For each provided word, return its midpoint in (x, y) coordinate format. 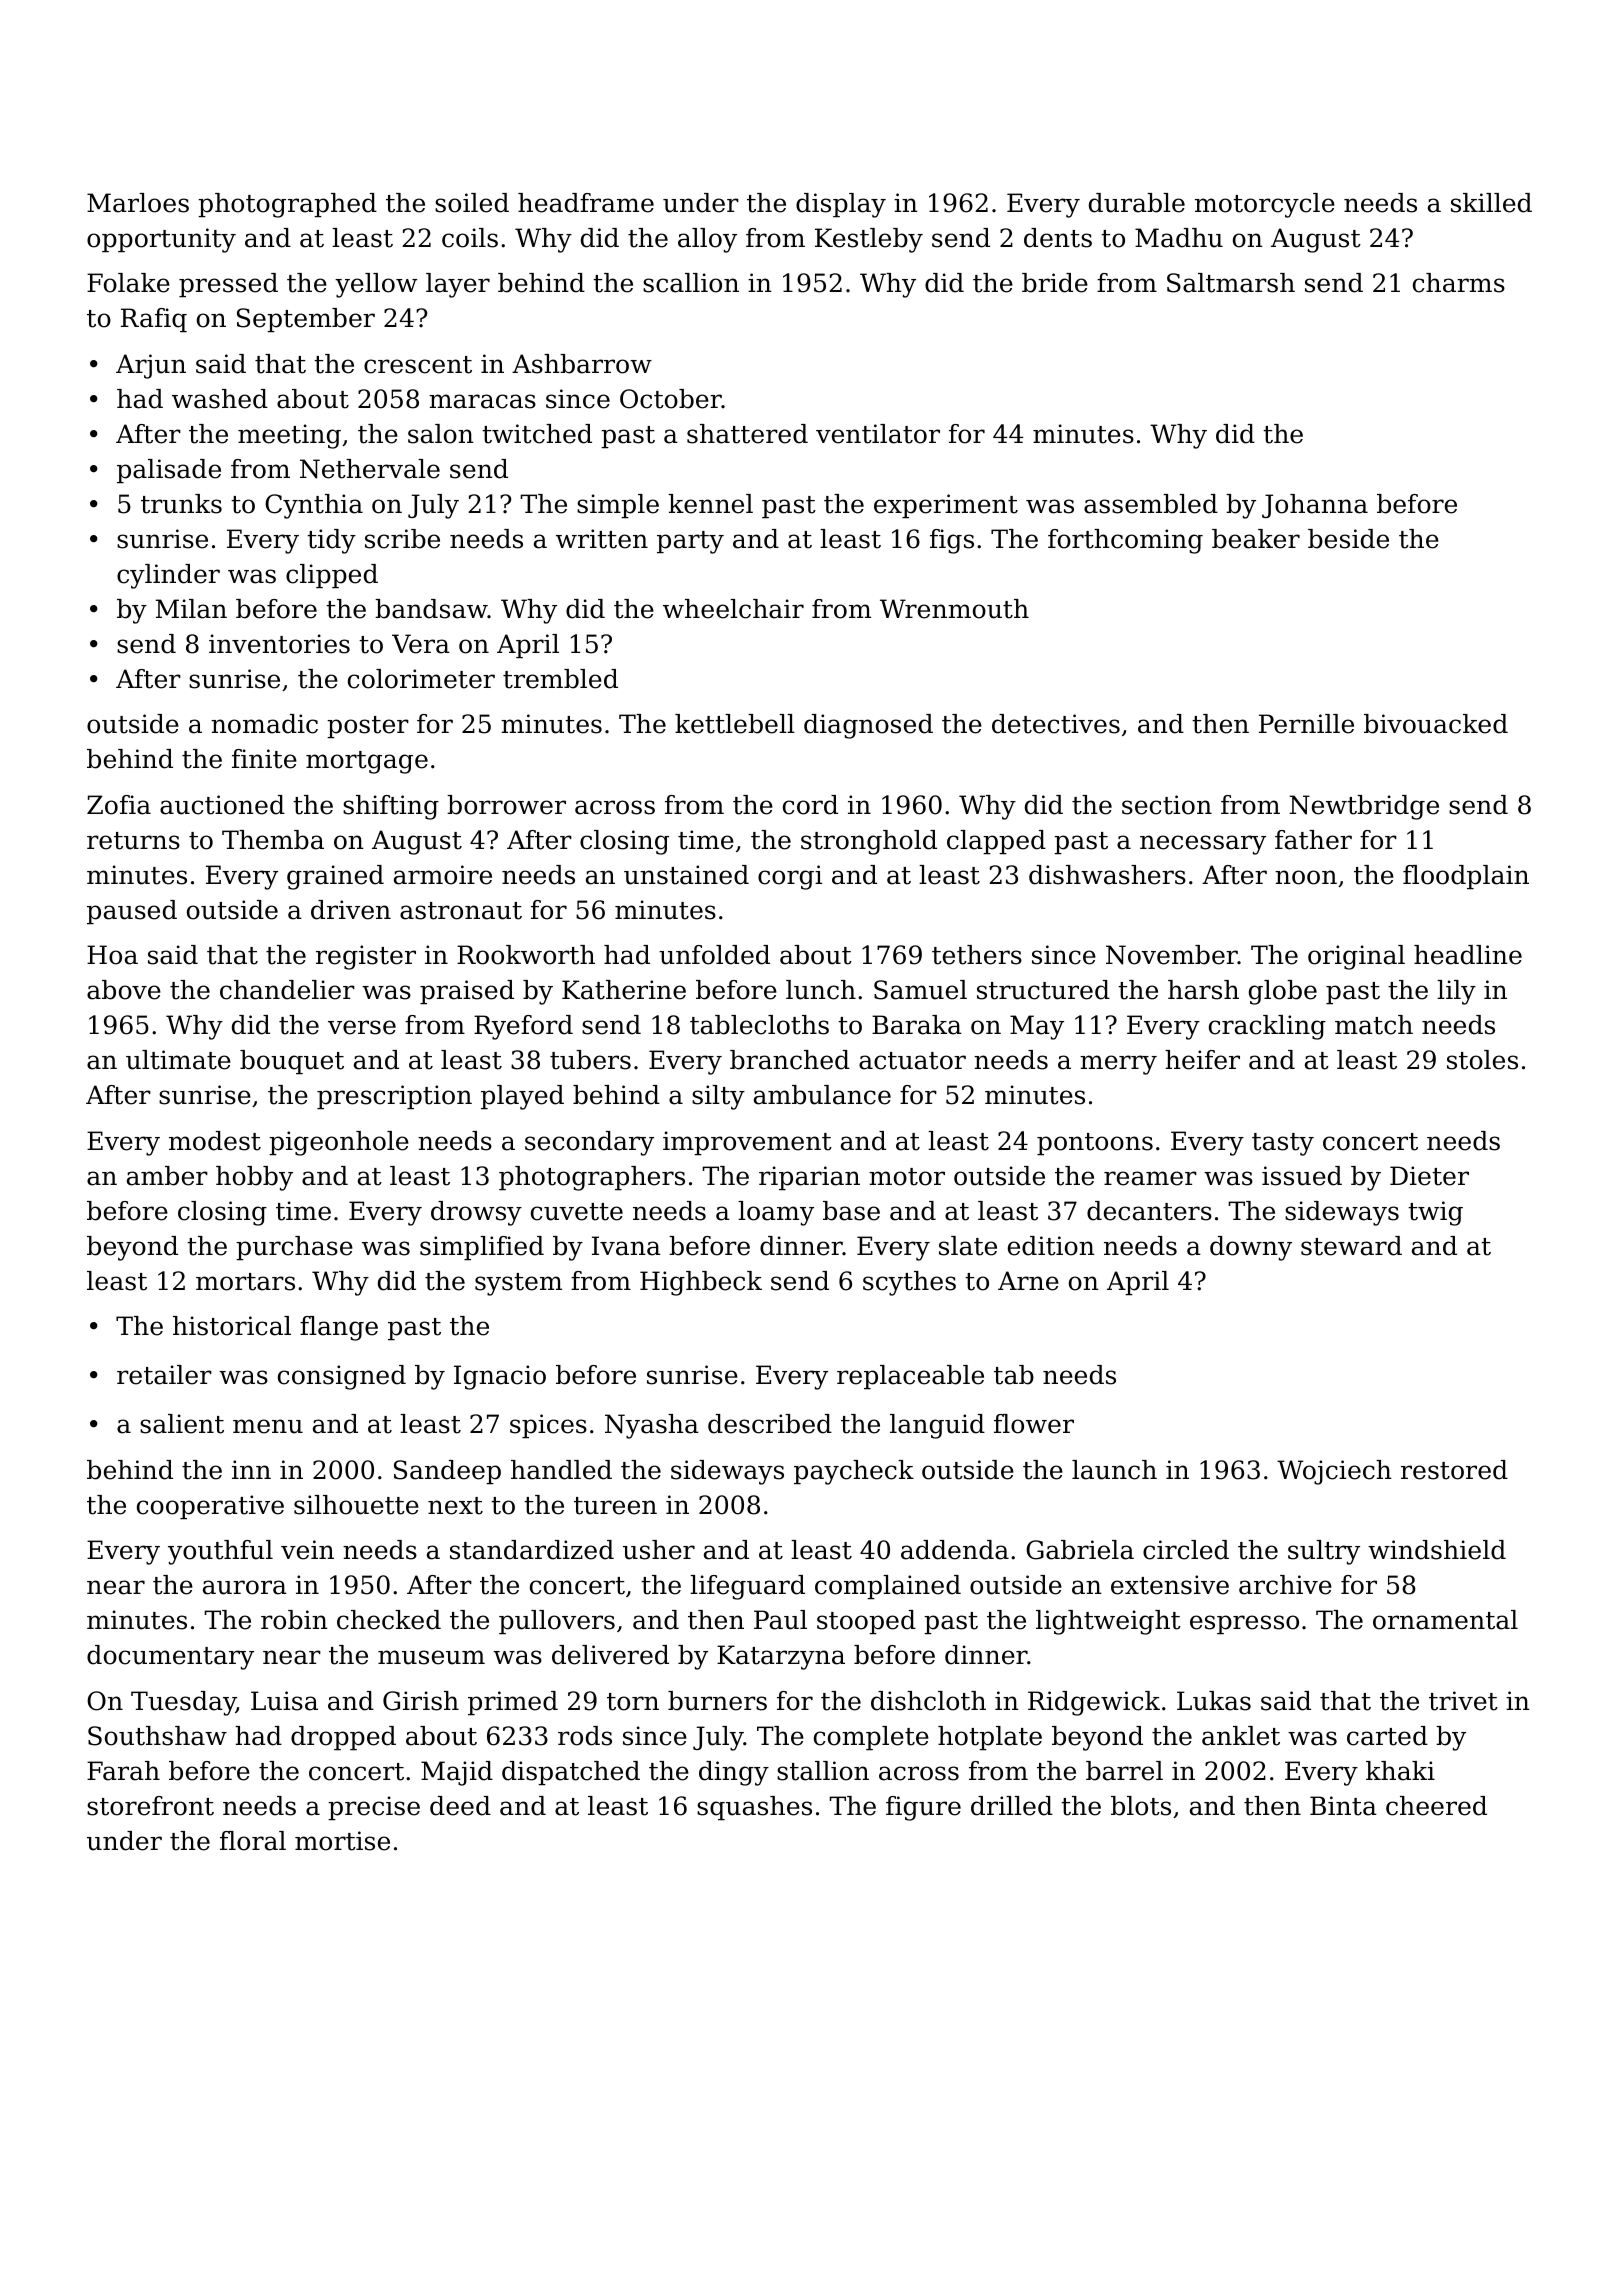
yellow (376, 285)
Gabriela (1080, 1550)
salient (182, 1424)
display (841, 205)
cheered (1436, 1806)
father (1313, 840)
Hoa (112, 955)
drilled (1012, 1806)
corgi (790, 877)
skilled (1491, 203)
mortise (342, 1841)
